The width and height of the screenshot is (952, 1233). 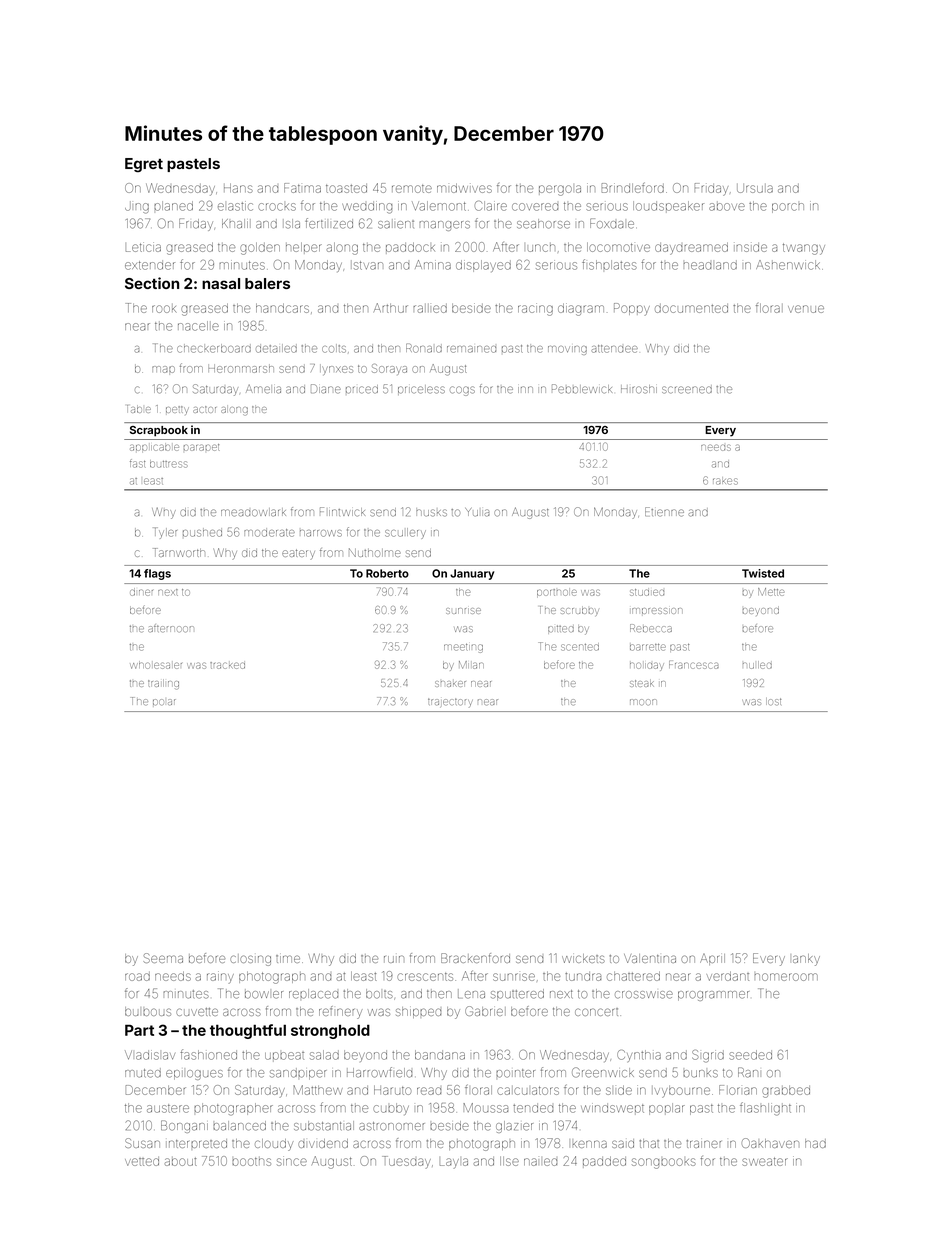 I want to click on nasal, so click(x=221, y=283).
